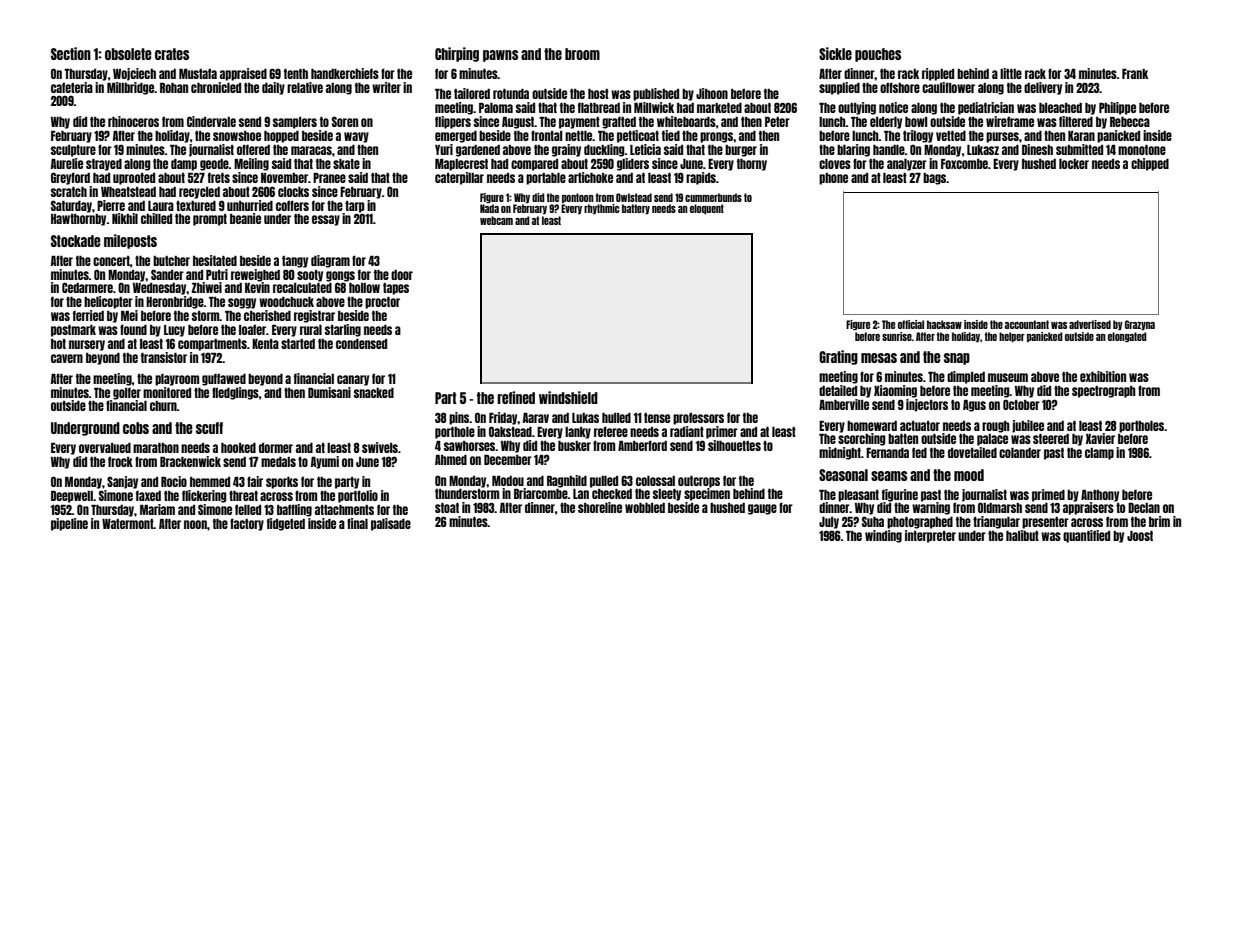 This screenshot has height=952, width=1233. I want to click on halibut, so click(1022, 535).
